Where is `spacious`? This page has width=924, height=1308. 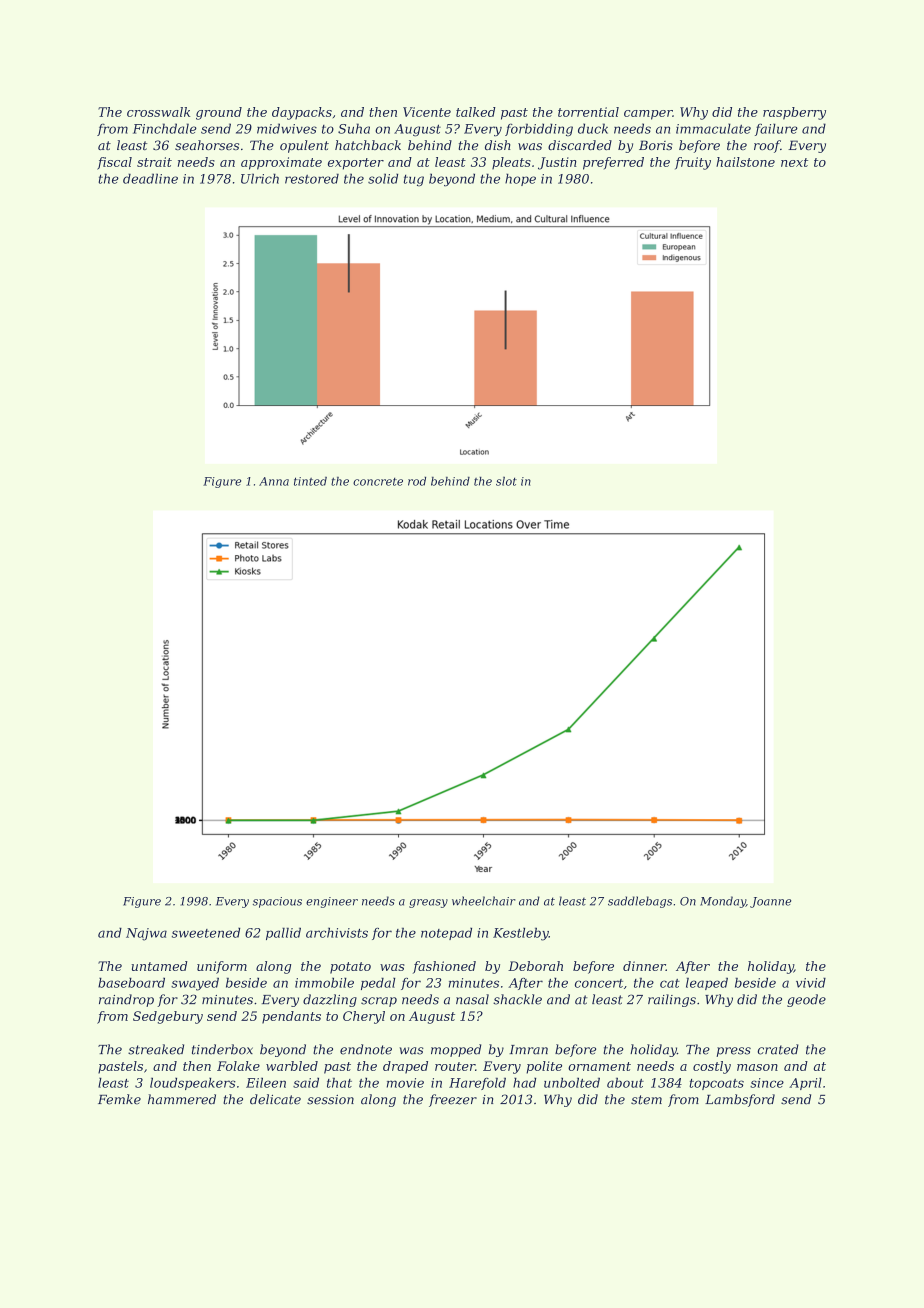
spacious is located at coordinates (277, 902).
